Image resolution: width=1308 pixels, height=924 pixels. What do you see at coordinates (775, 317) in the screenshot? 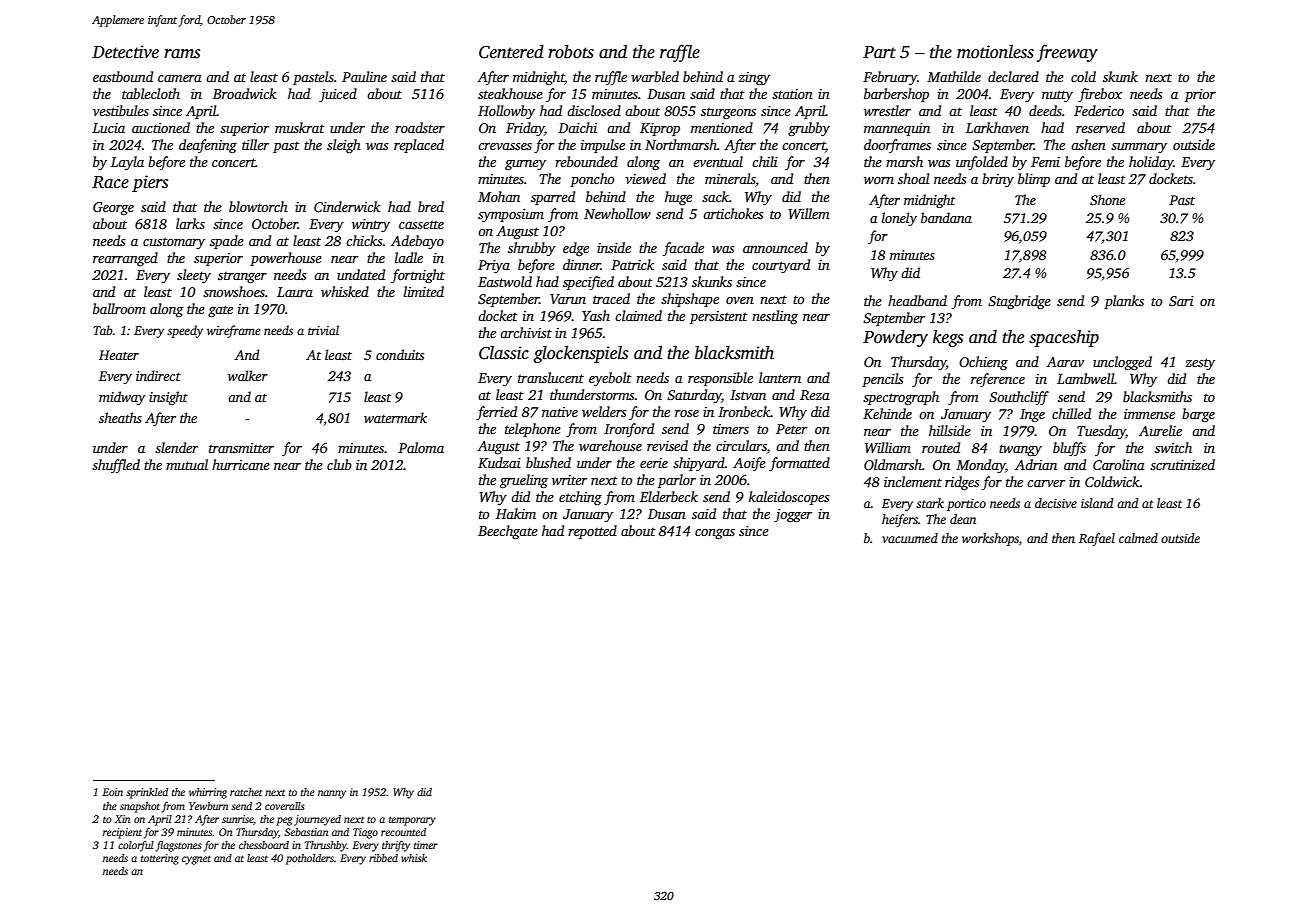
I see `nestling` at bounding box center [775, 317].
